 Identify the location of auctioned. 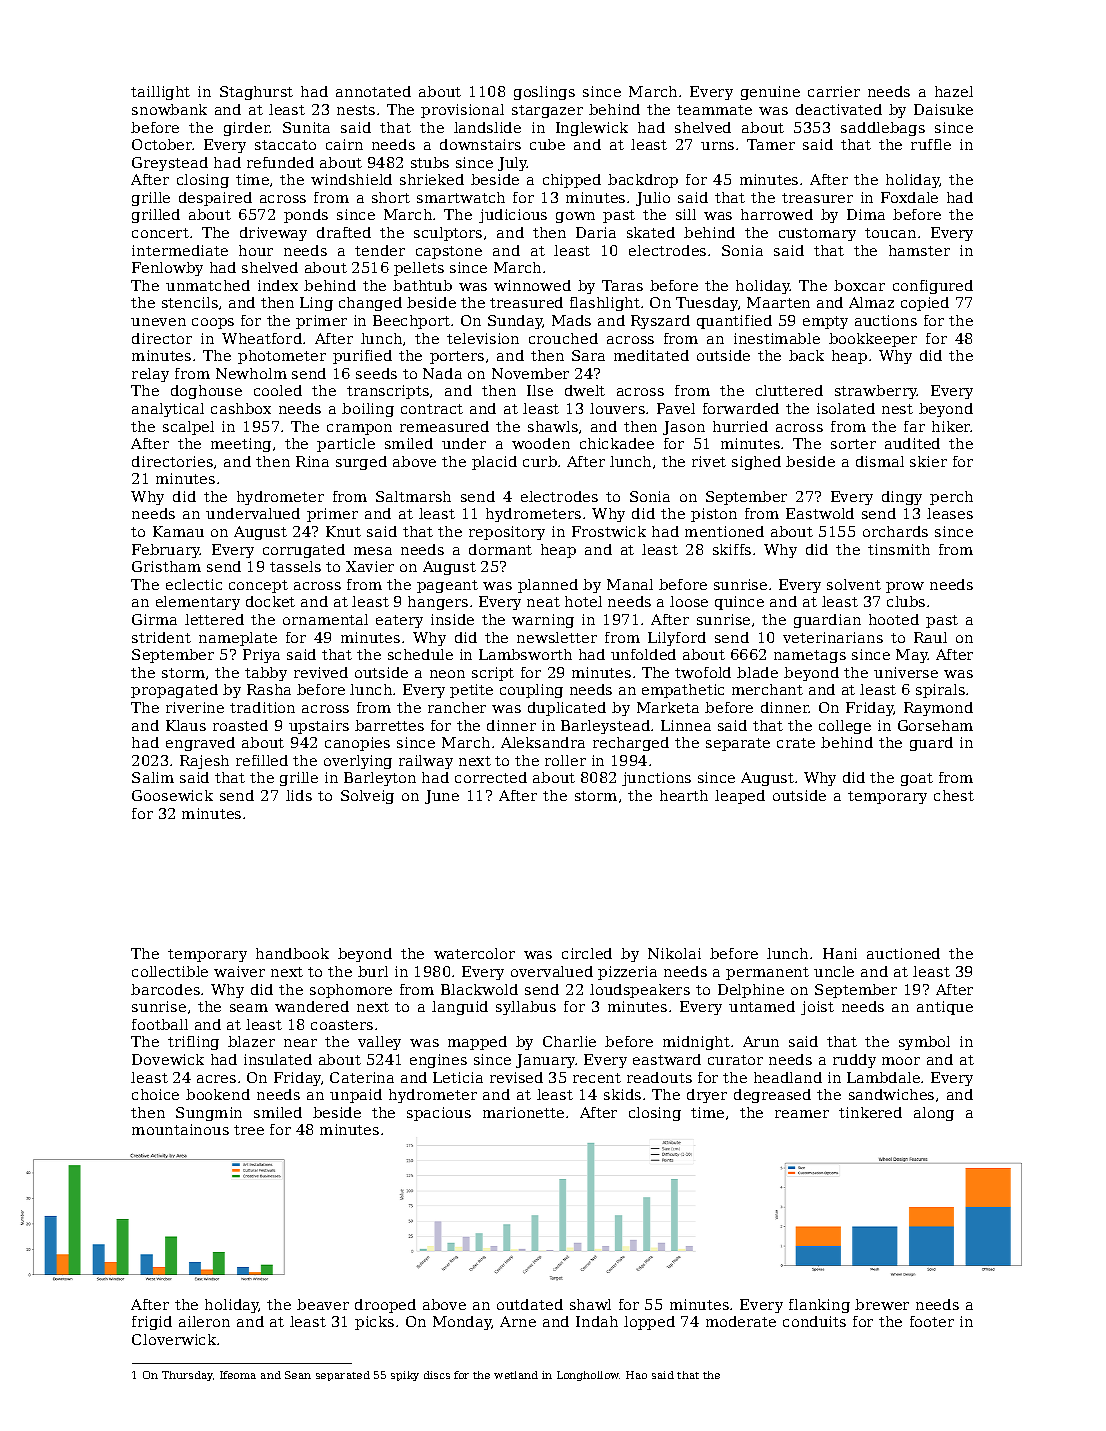
(903, 953).
